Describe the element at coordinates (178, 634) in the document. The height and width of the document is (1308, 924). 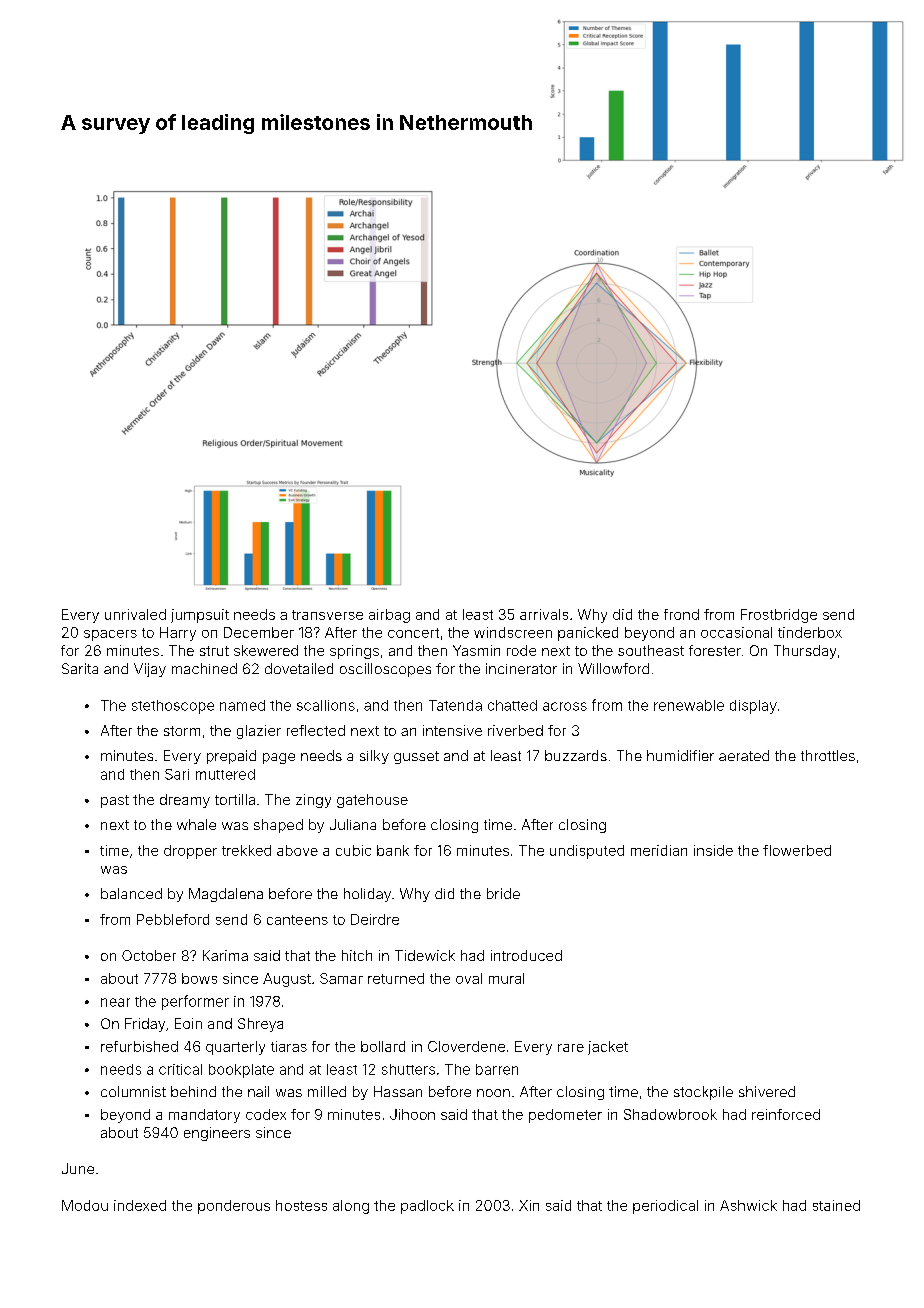
I see `Harry` at that location.
